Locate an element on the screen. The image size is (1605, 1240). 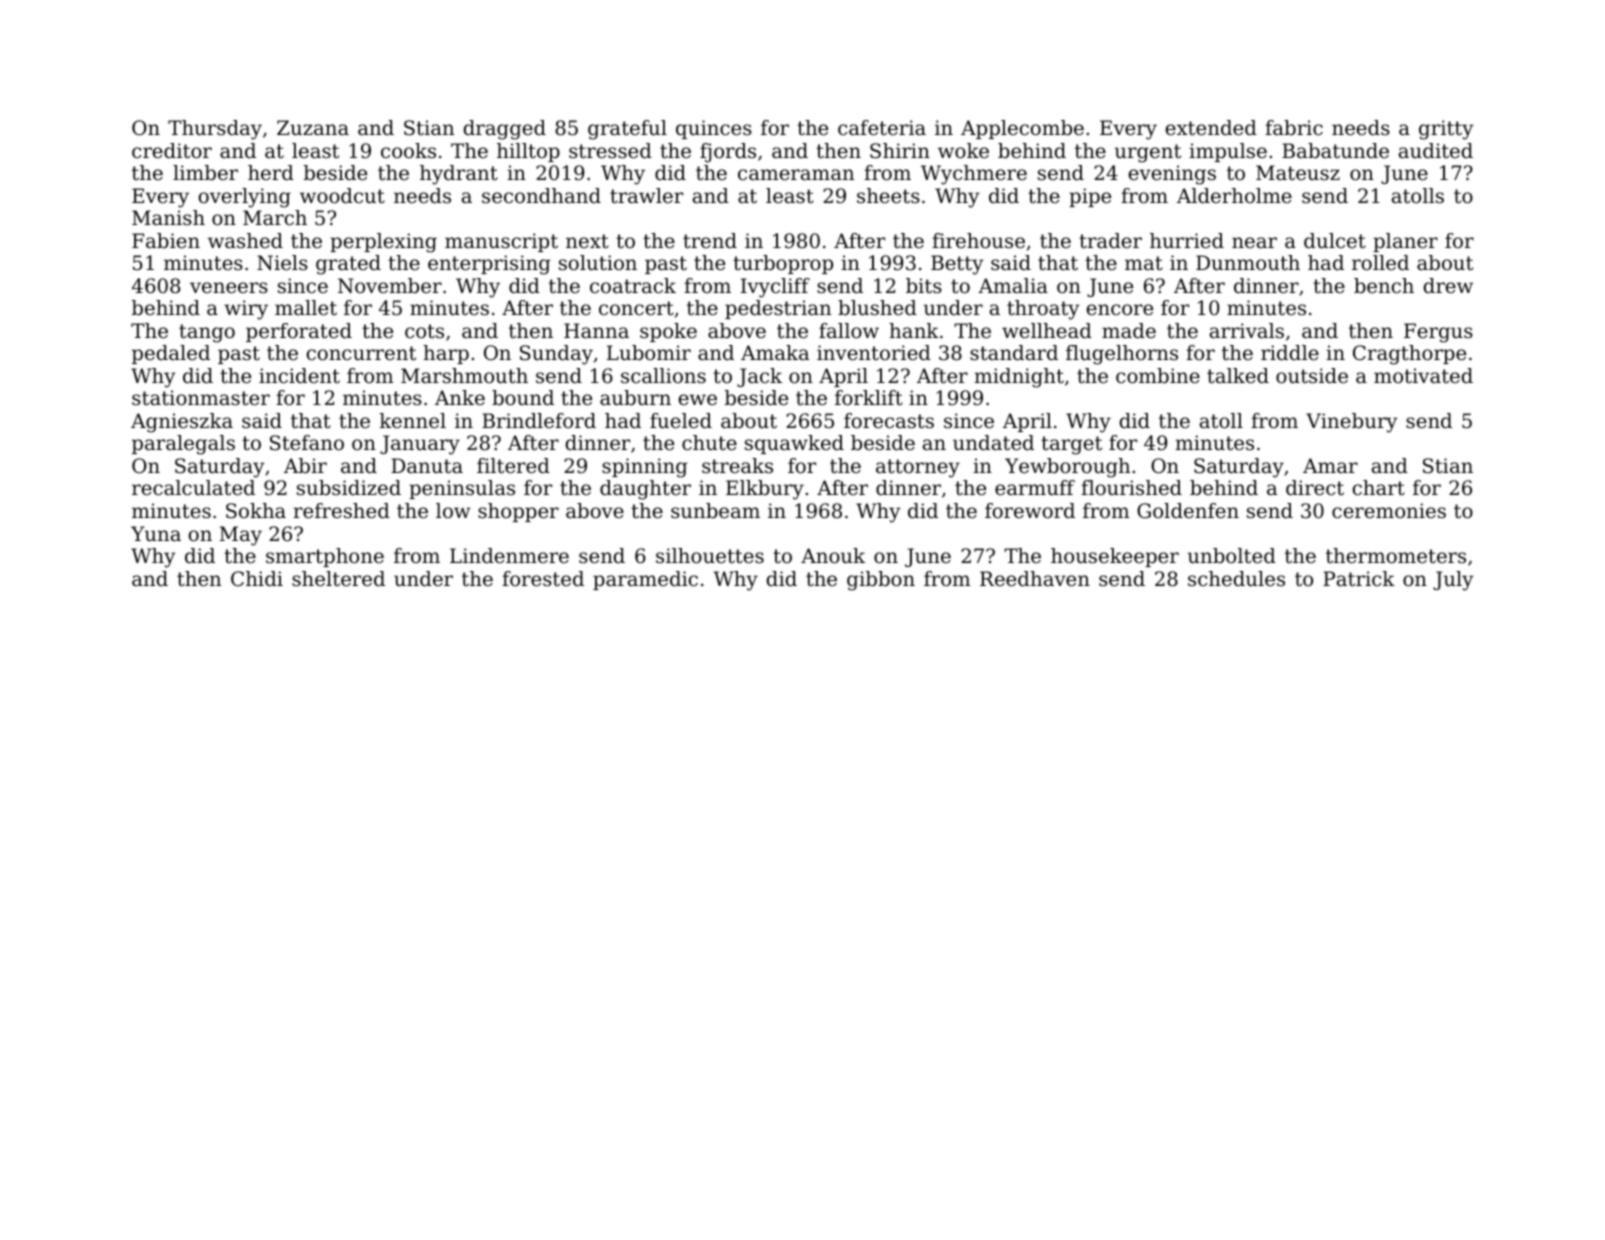
chart is located at coordinates (1379, 488).
